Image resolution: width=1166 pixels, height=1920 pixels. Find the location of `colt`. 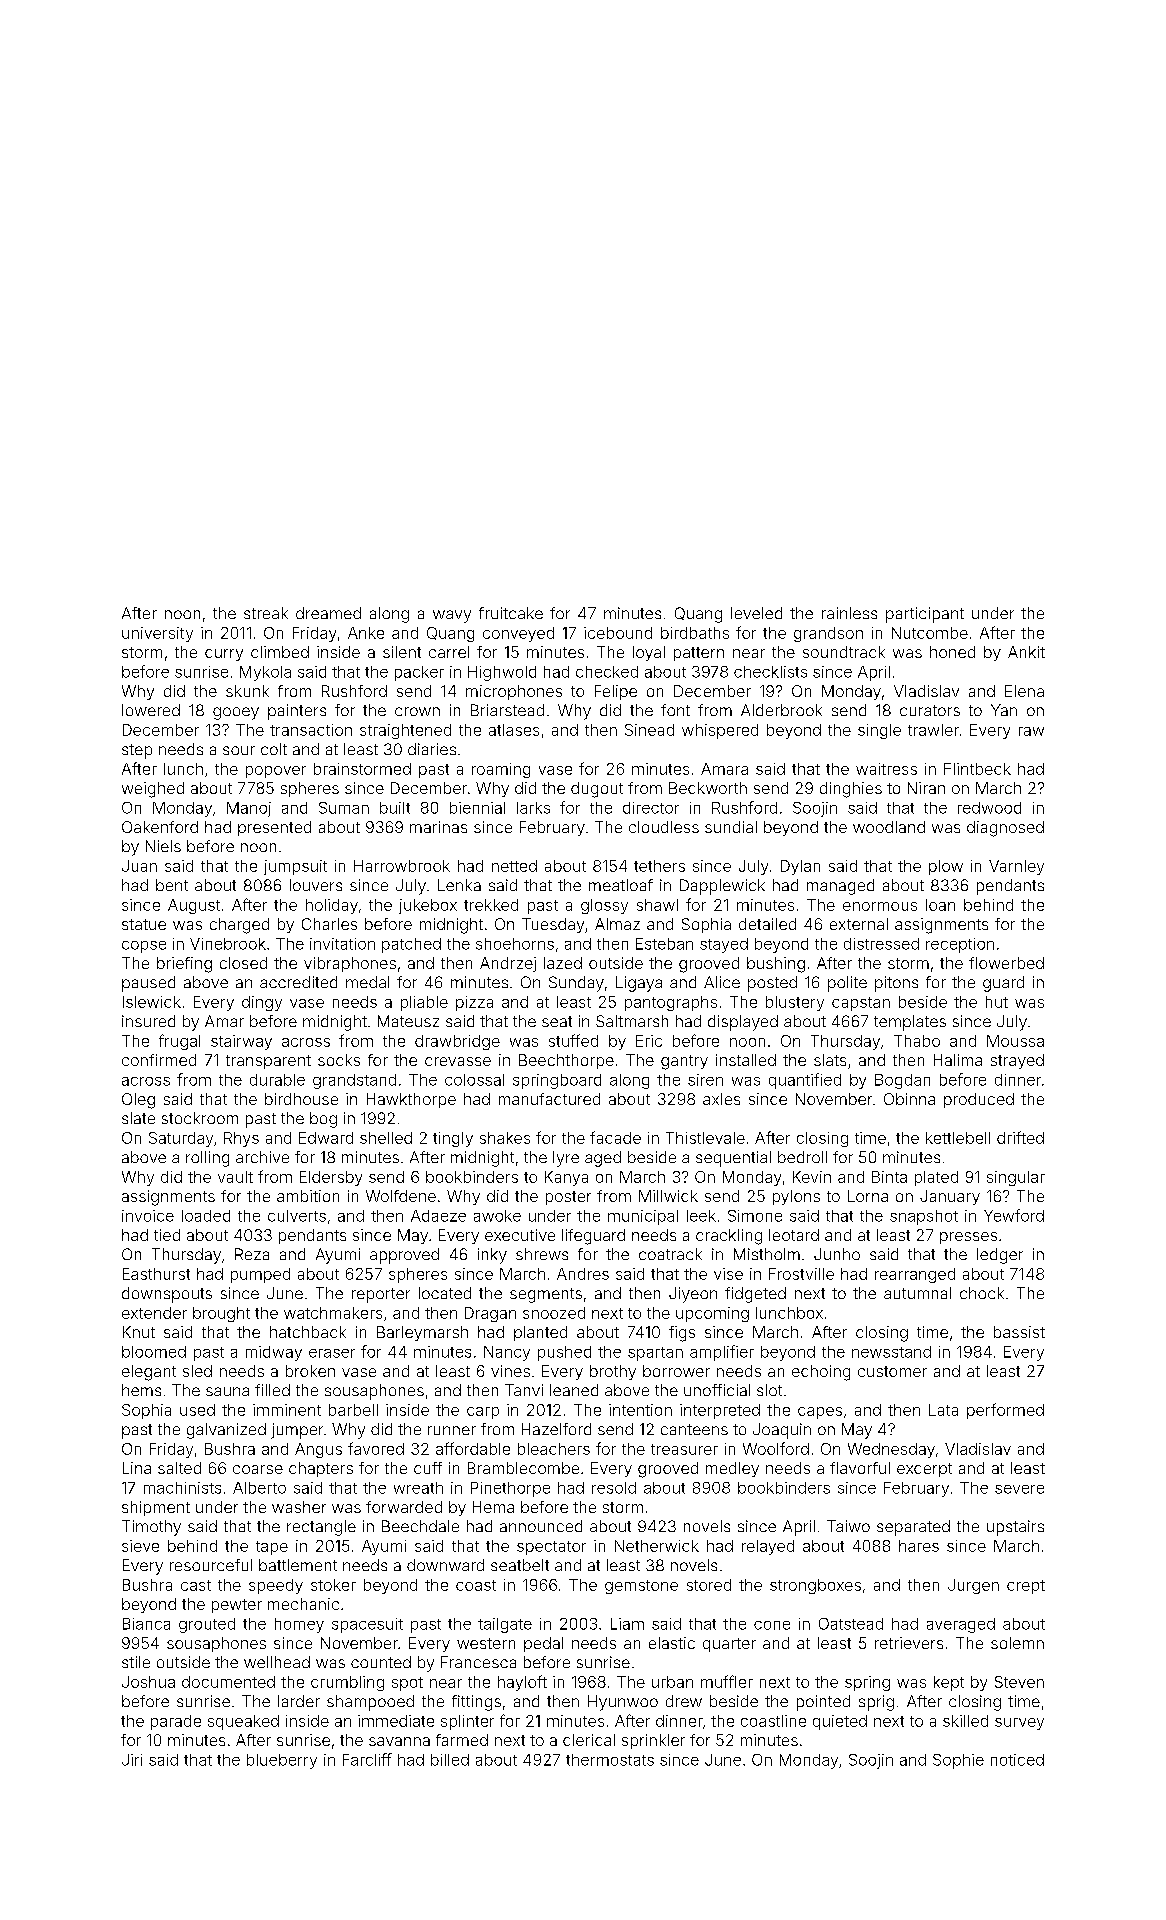

colt is located at coordinates (274, 749).
